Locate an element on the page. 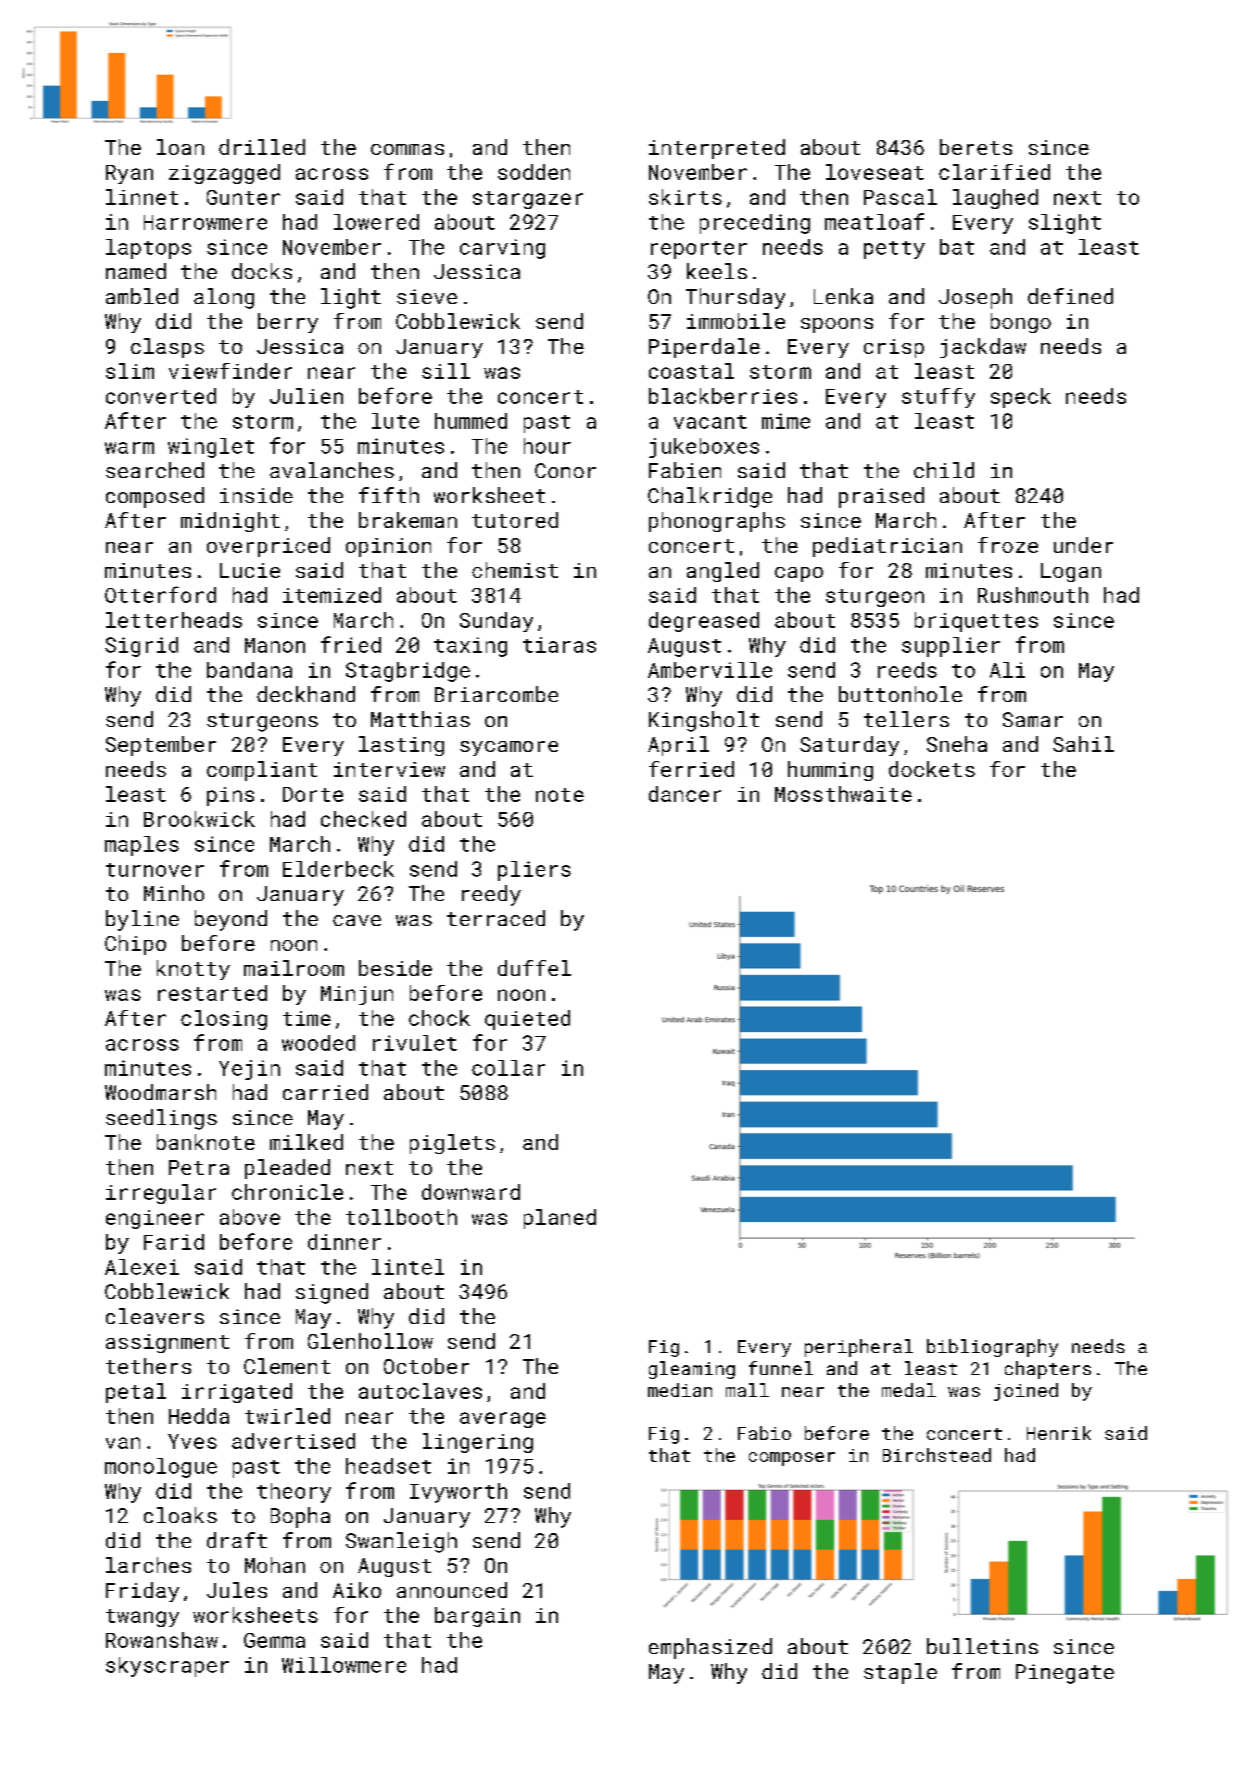 The image size is (1255, 1775). Lenka is located at coordinates (843, 296).
